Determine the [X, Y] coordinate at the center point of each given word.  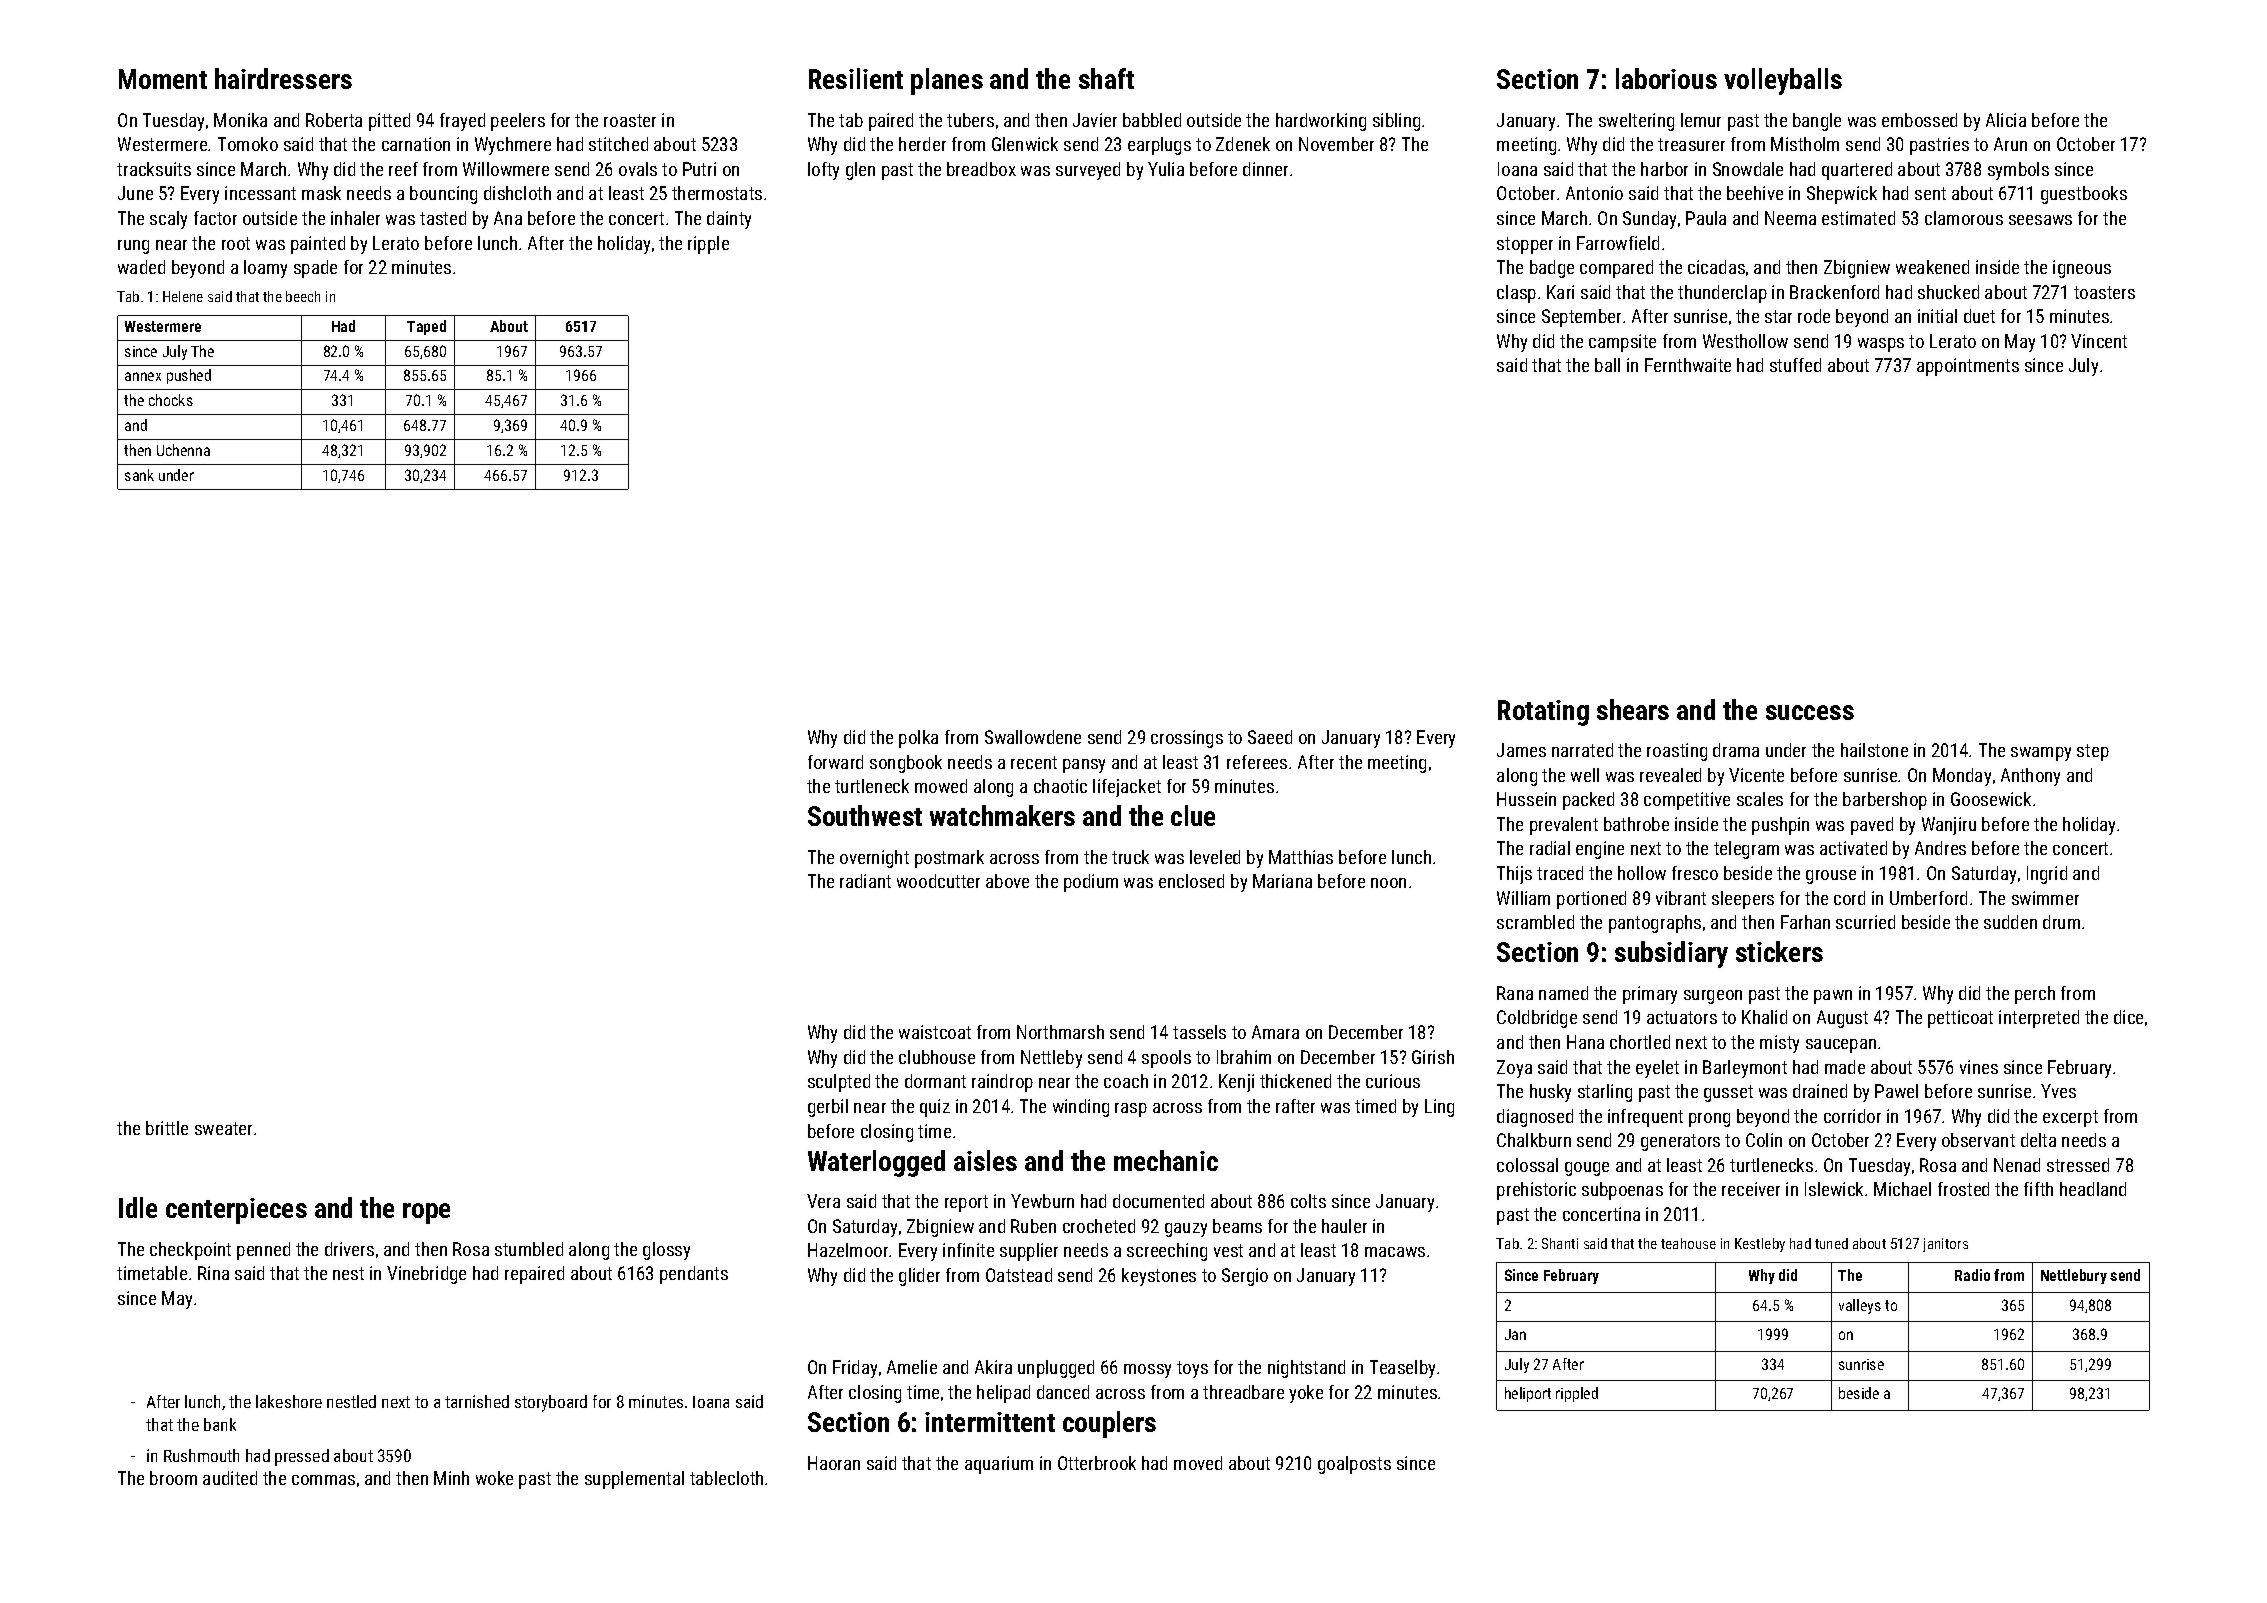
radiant [865, 881]
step [2093, 752]
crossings [1187, 739]
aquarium [999, 1465]
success [1810, 712]
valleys [1860, 1306]
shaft [1106, 78]
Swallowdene [1033, 737]
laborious [1666, 78]
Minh [451, 1478]
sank [139, 475]
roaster [630, 120]
